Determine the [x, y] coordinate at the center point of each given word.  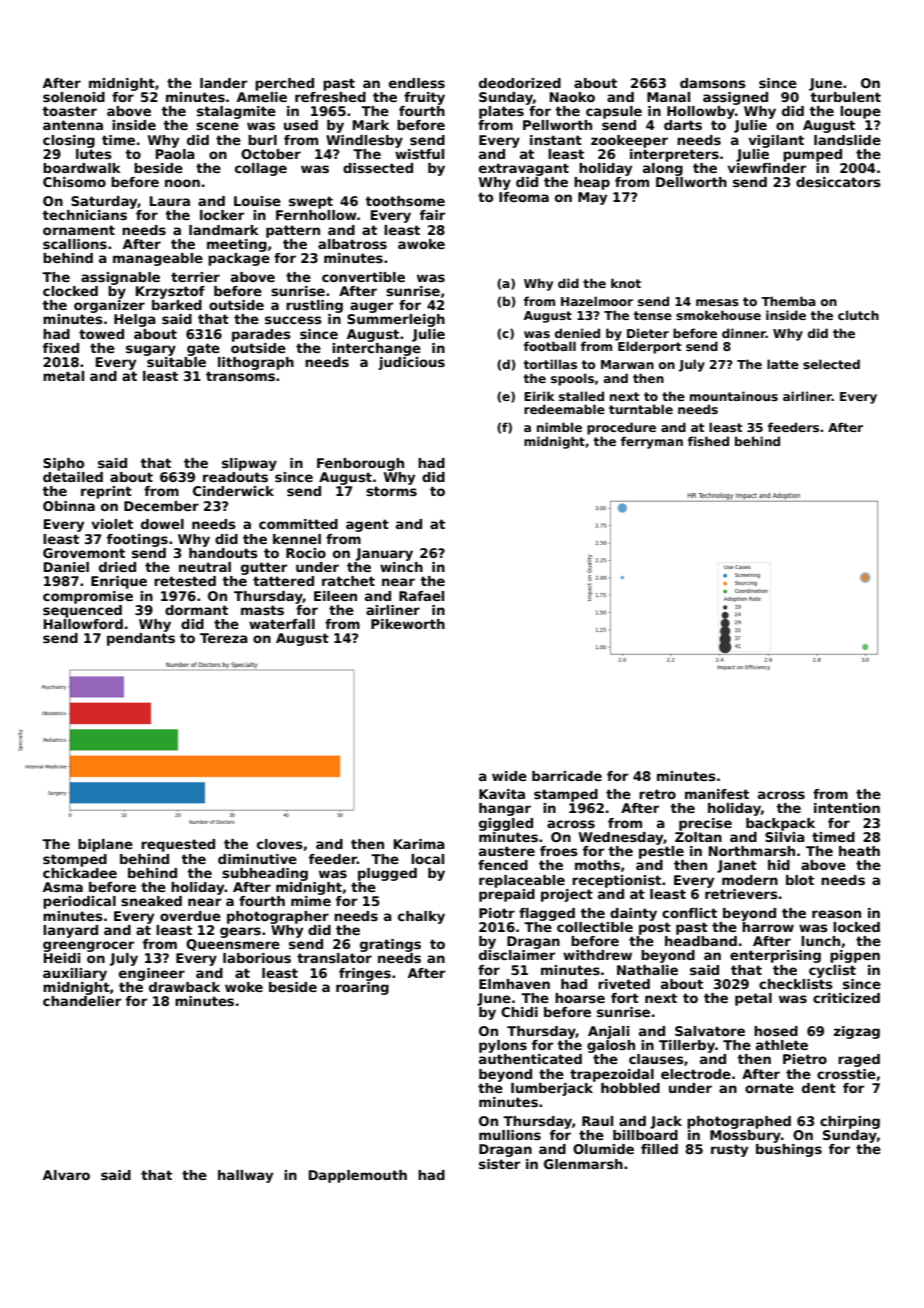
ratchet [348, 581]
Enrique [119, 582]
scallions [75, 244]
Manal [668, 97]
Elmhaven [514, 984]
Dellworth [691, 182]
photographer [278, 917]
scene [217, 126]
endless [417, 83]
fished [708, 441]
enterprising [775, 956]
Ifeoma [524, 197]
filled [659, 1149]
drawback [184, 987]
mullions [510, 1135]
